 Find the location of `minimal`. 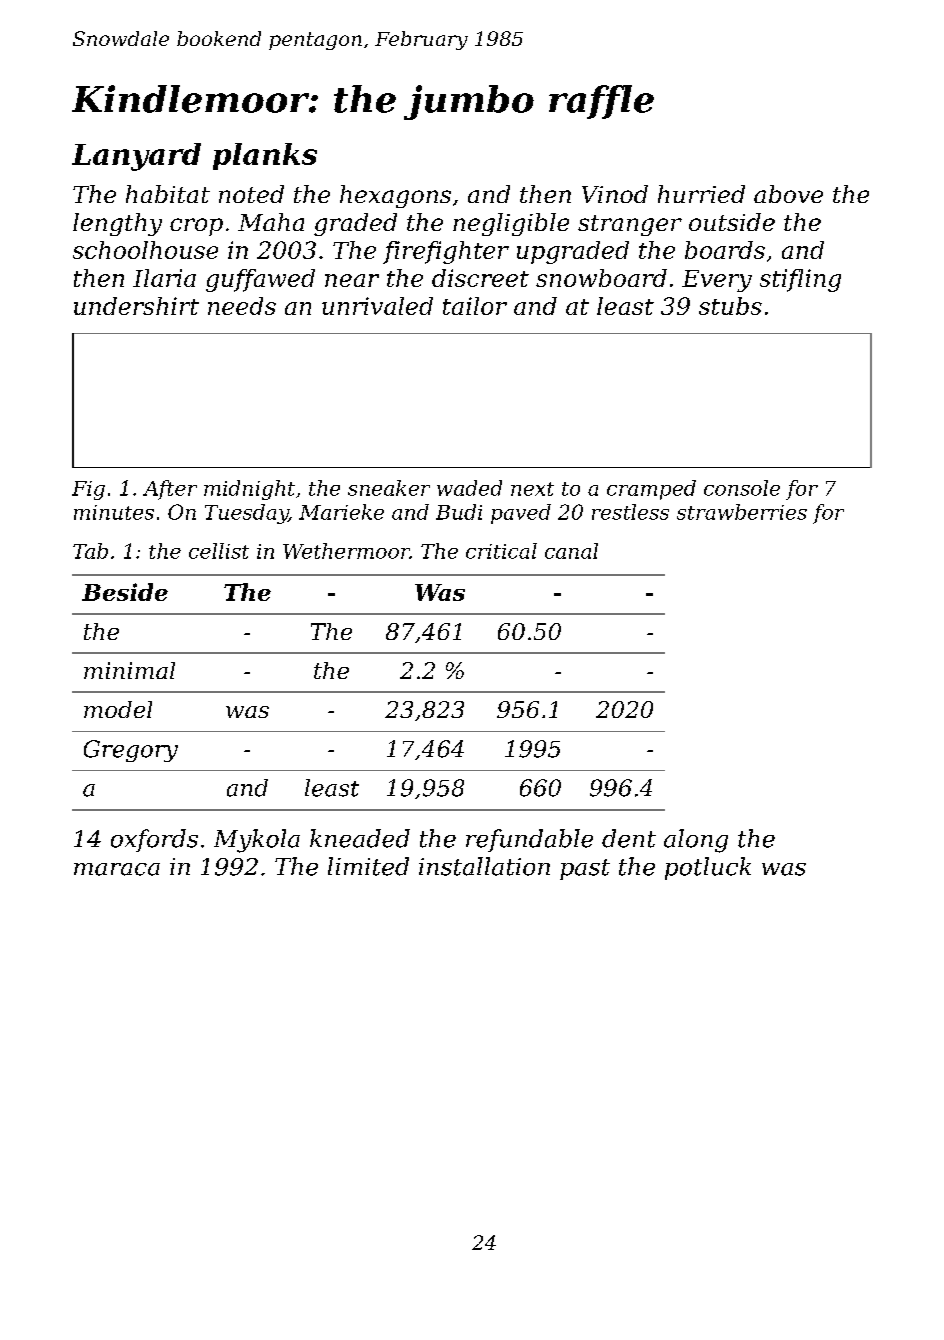

minimal is located at coordinates (129, 670).
